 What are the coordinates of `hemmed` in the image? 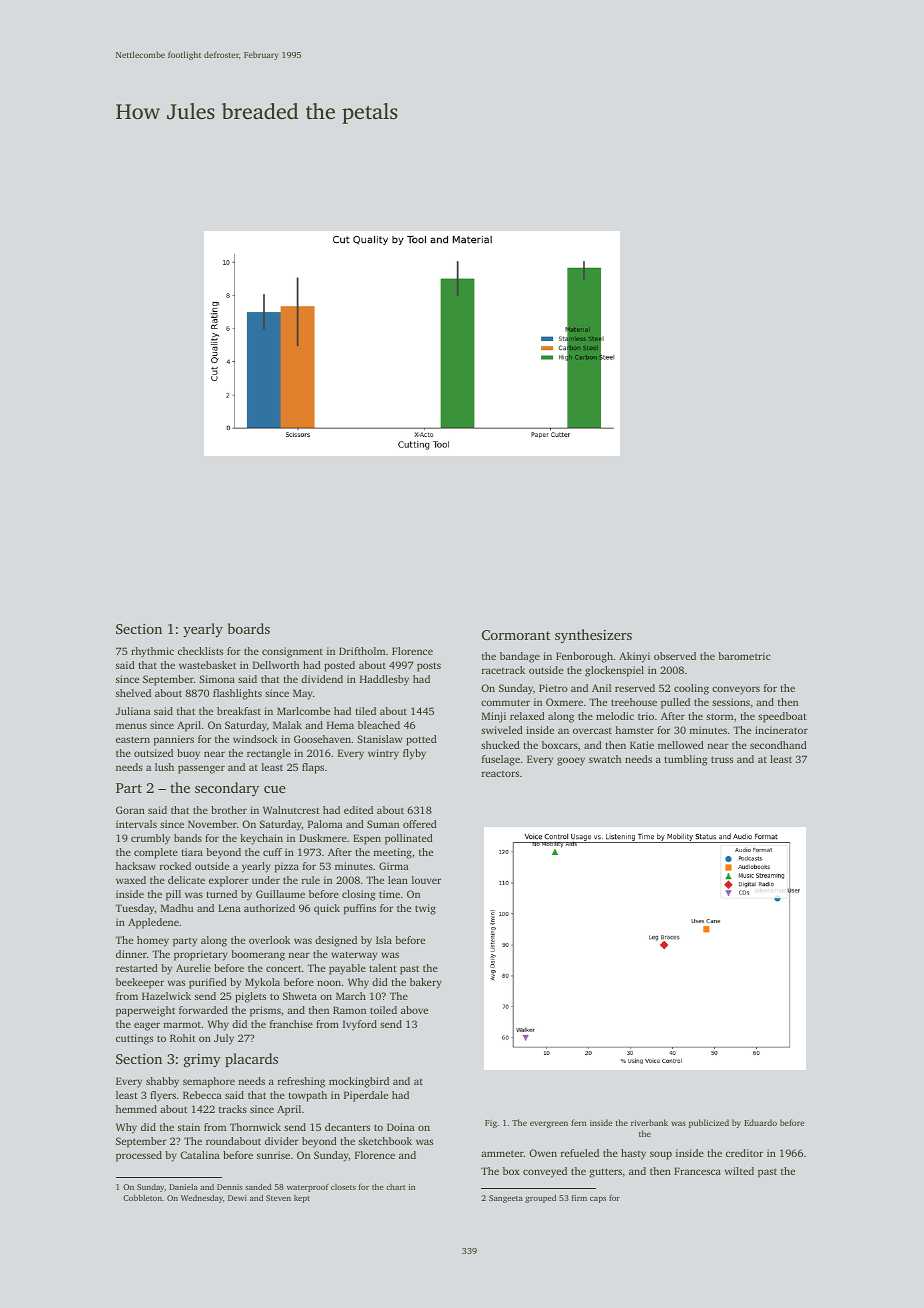 It's located at (136, 1109).
